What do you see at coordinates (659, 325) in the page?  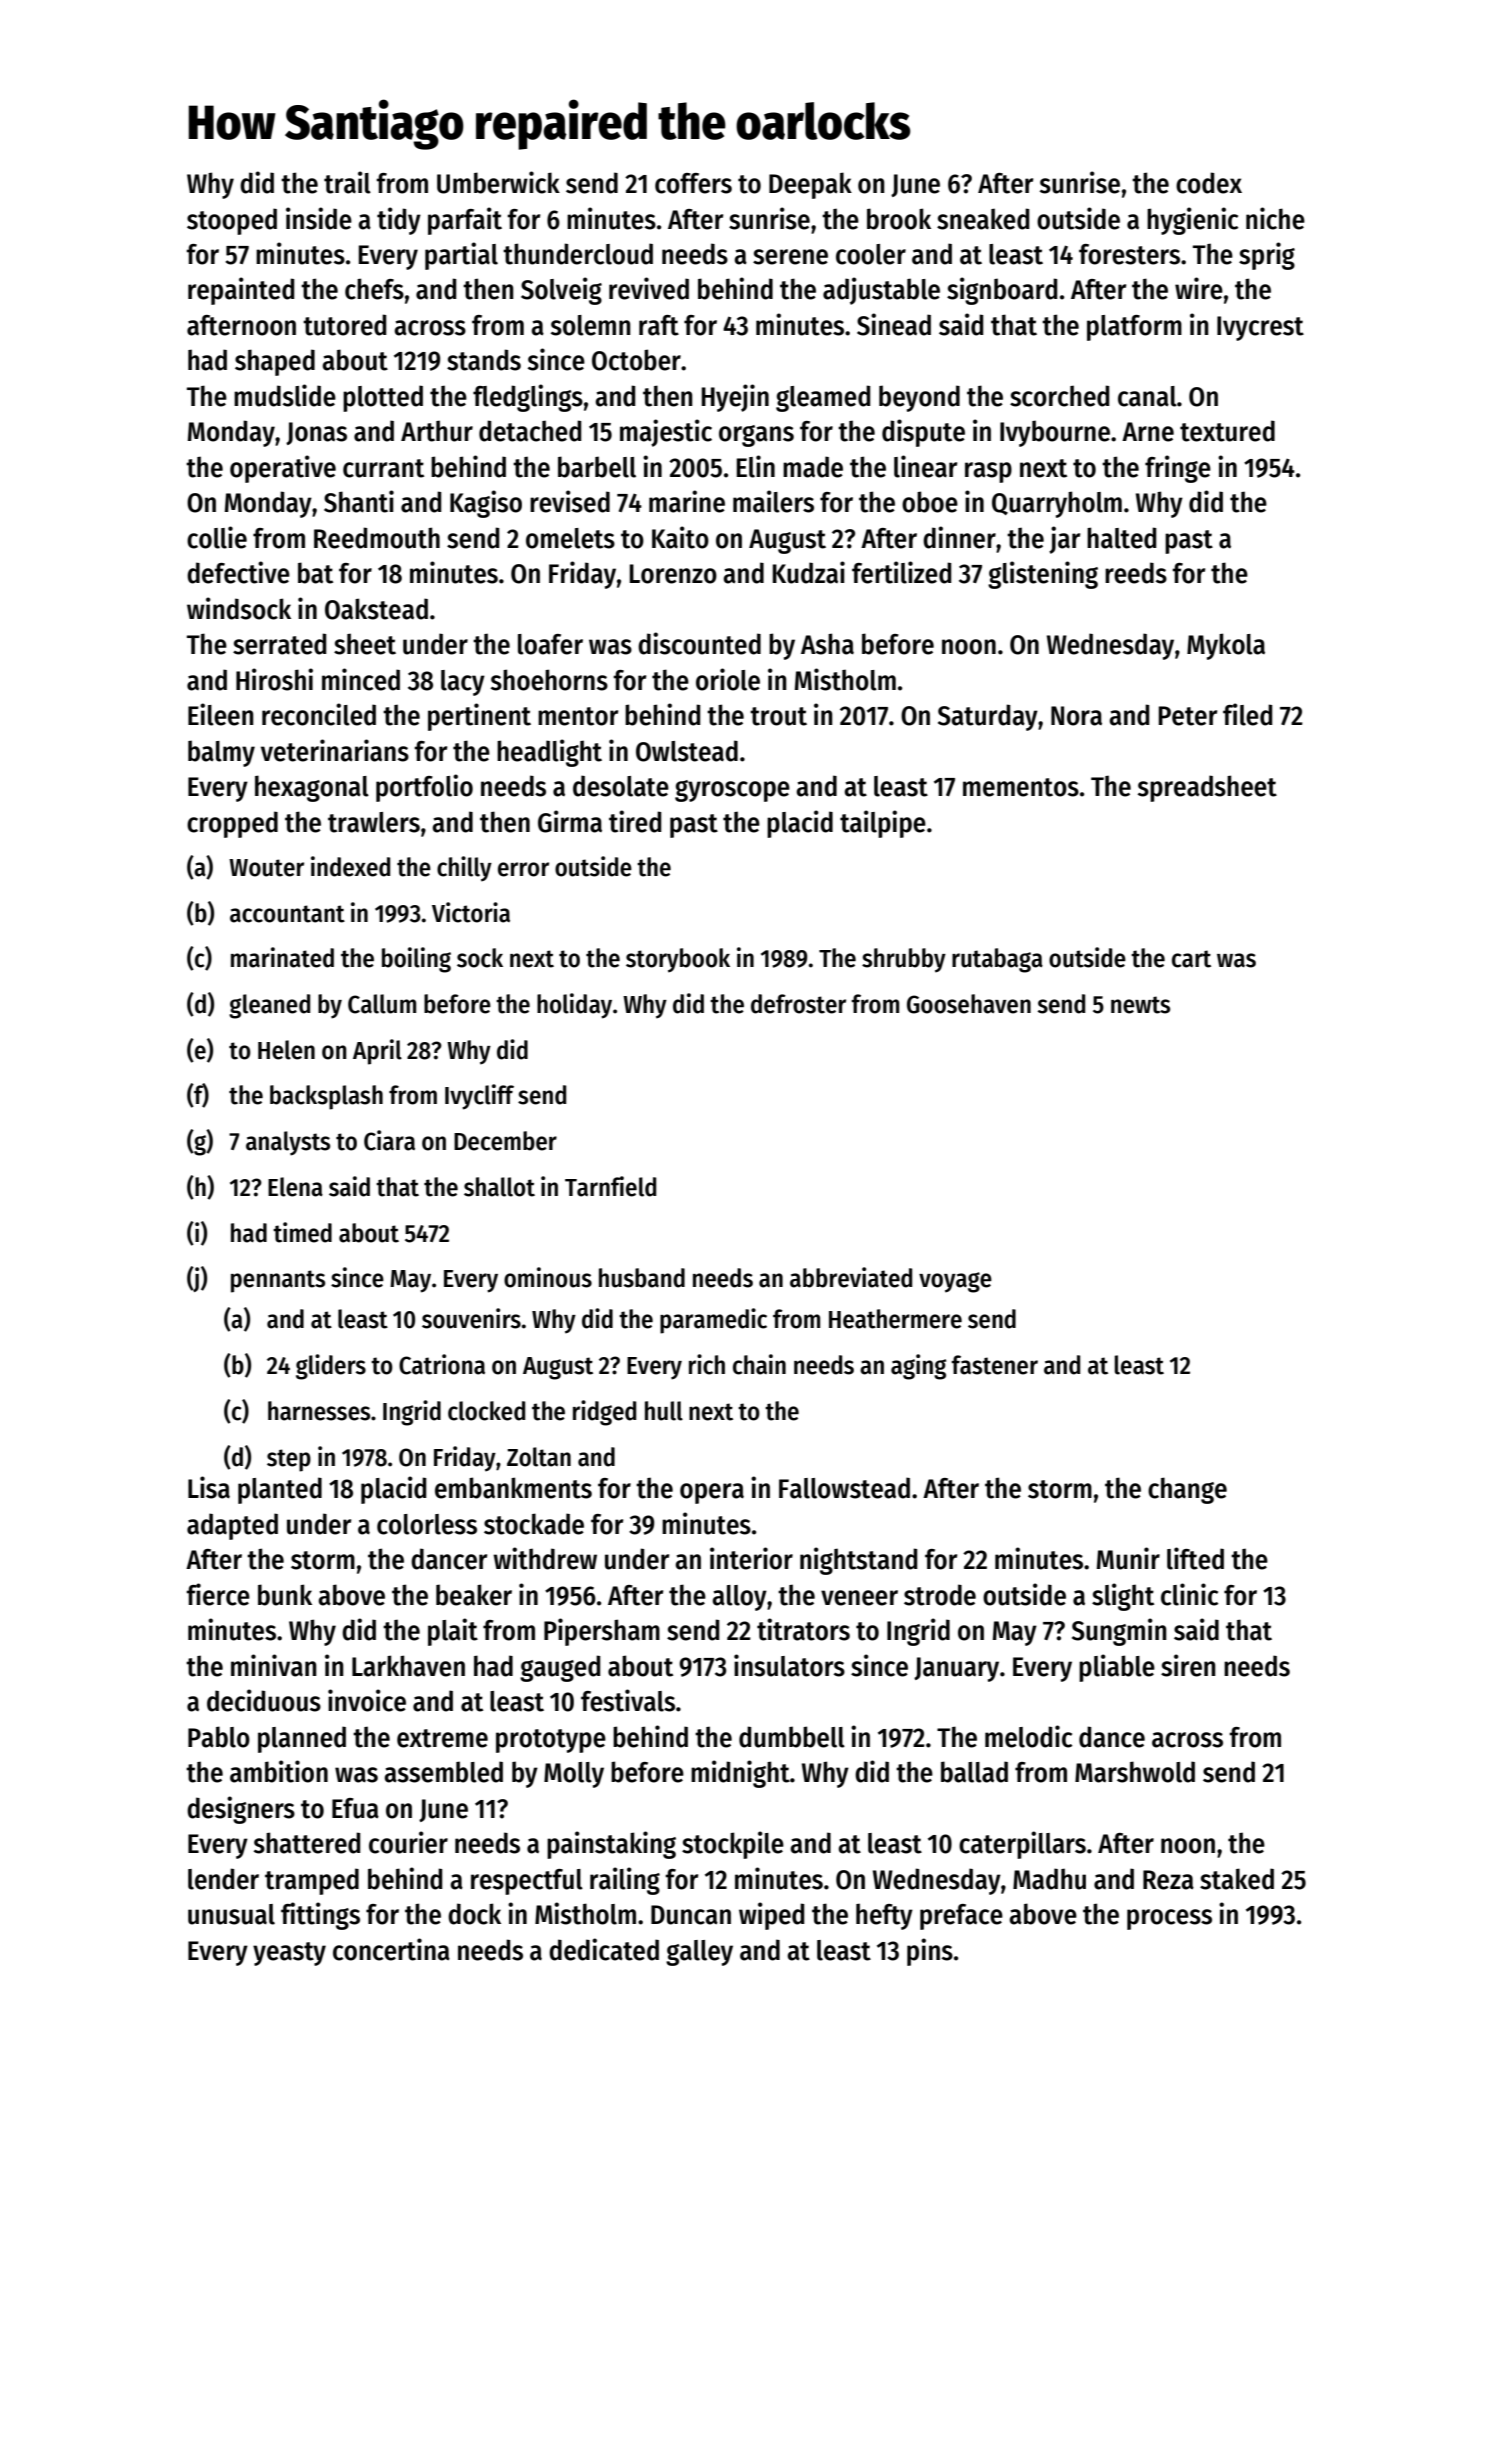 I see `raft` at bounding box center [659, 325].
